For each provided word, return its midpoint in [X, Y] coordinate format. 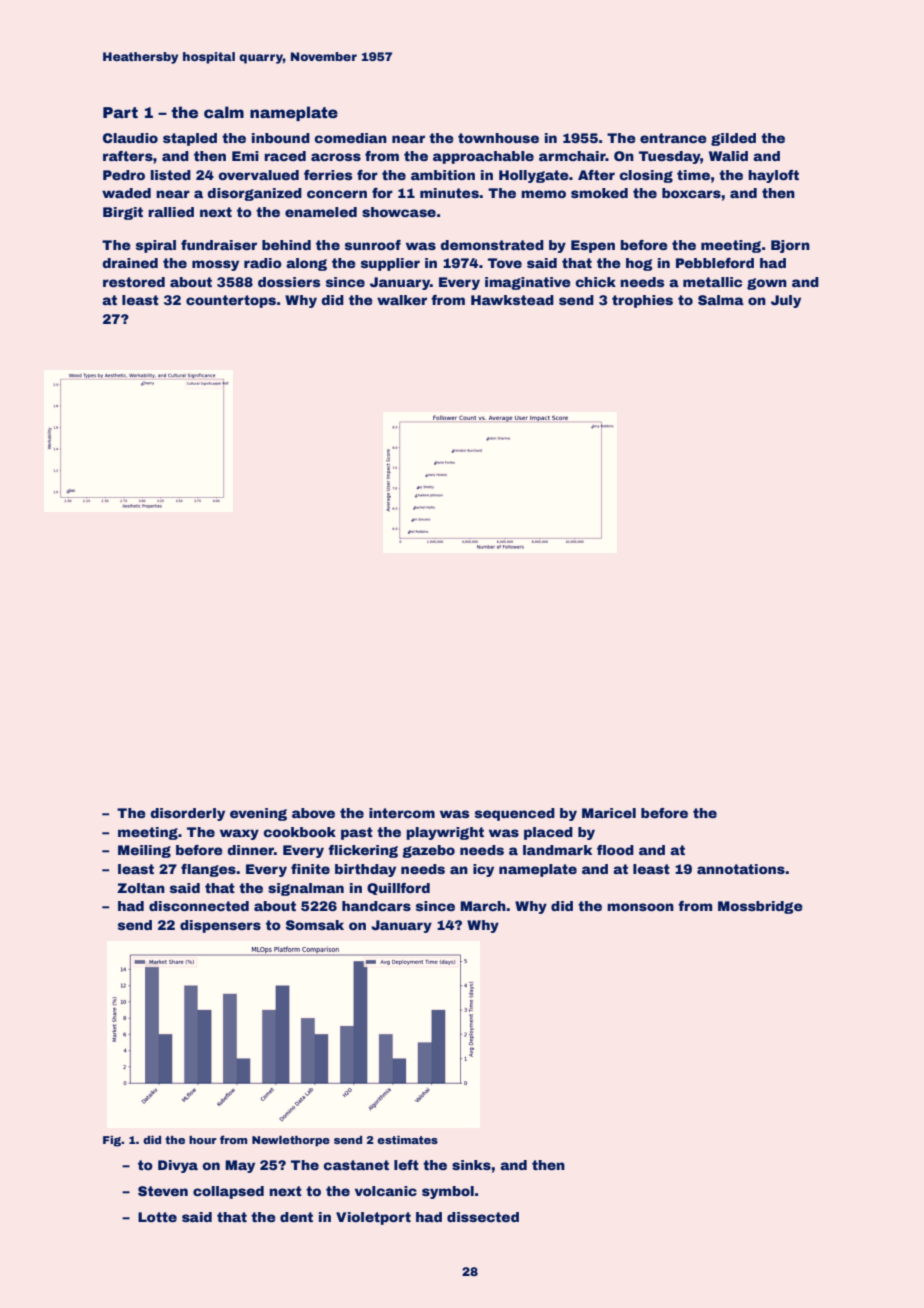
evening [258, 814]
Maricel [609, 813]
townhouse [498, 138]
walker [402, 300]
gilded [733, 139]
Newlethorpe [291, 1141]
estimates [407, 1140]
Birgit [123, 213]
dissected [483, 1217]
